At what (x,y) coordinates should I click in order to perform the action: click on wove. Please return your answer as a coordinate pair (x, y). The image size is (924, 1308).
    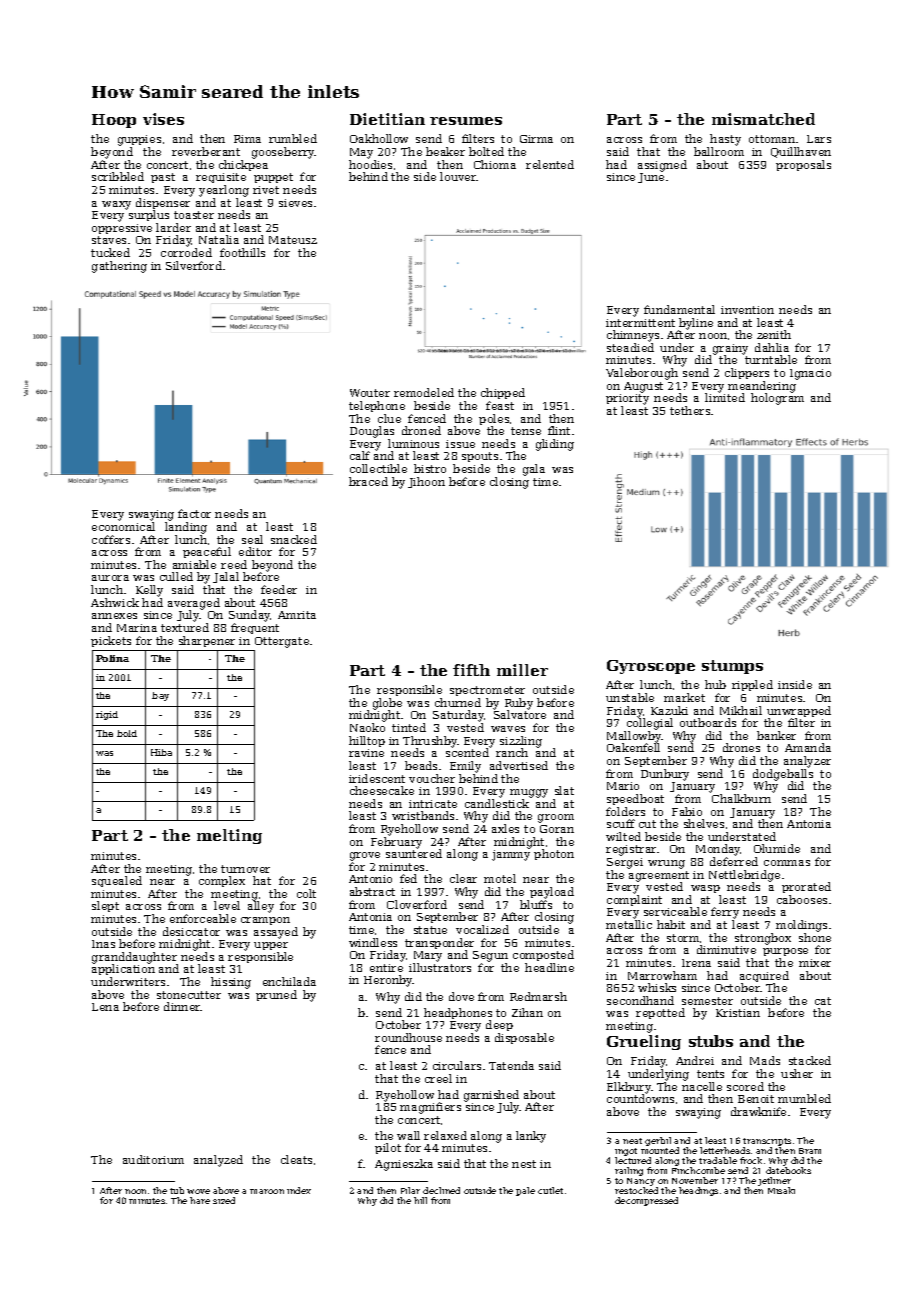
    Looking at the image, I should click on (198, 1191).
